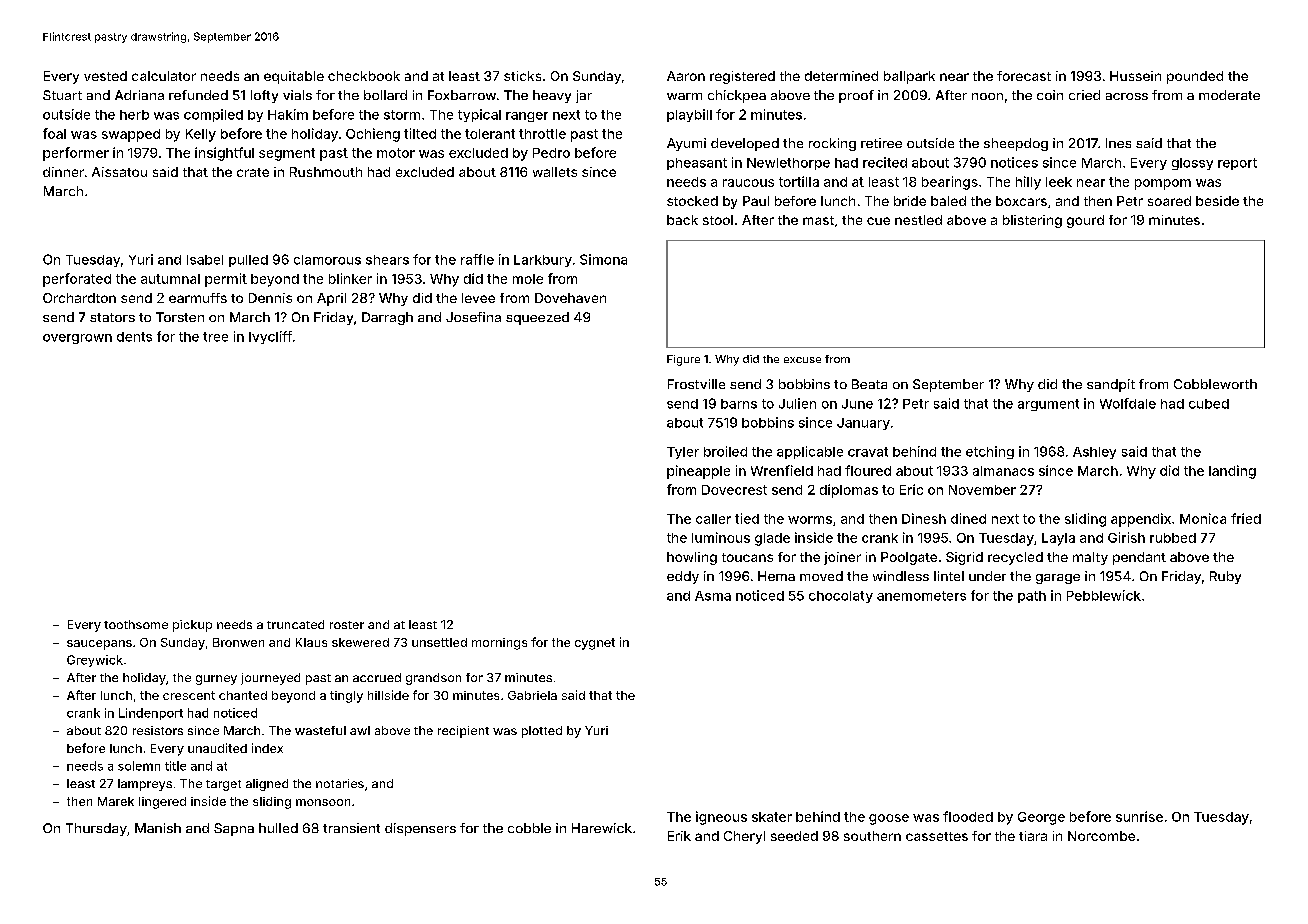 The image size is (1308, 924). What do you see at coordinates (742, 77) in the screenshot?
I see `registered` at bounding box center [742, 77].
